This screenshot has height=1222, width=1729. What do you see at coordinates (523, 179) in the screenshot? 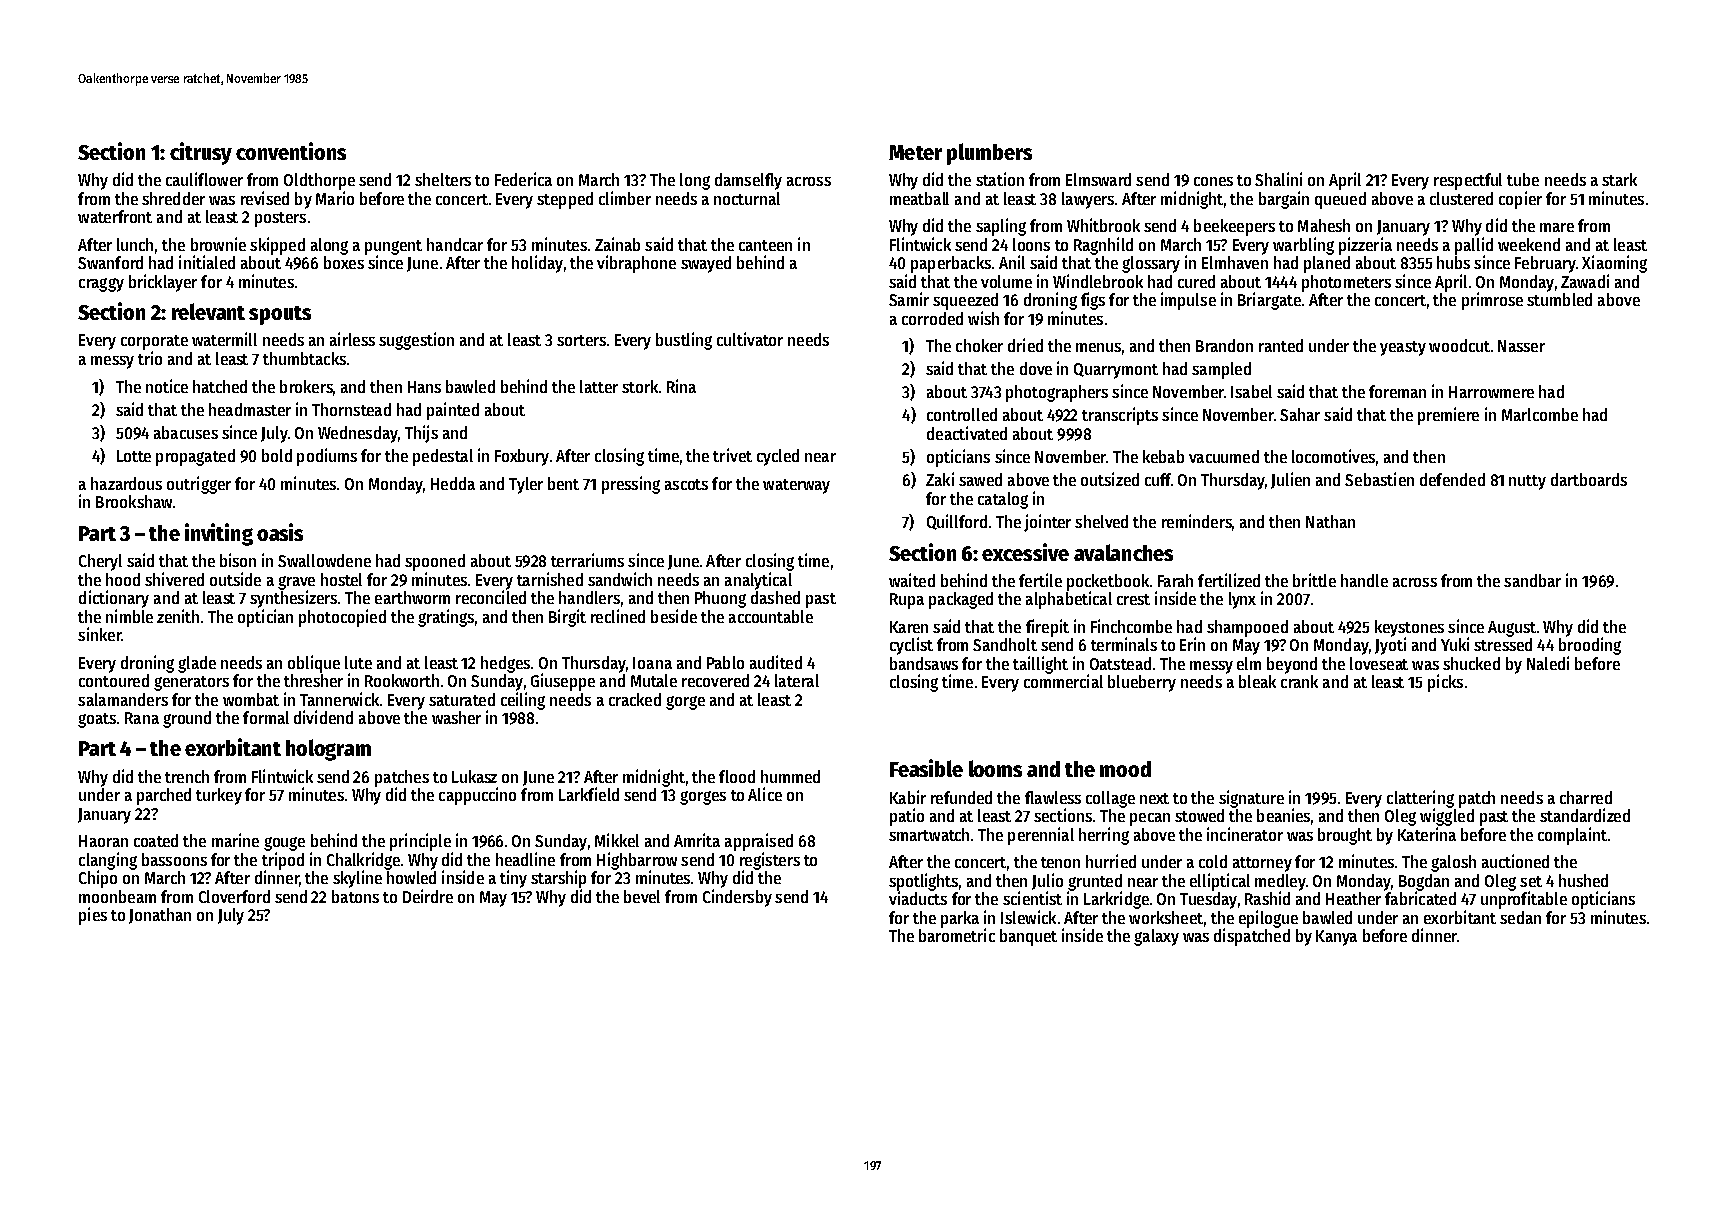
I see `Federica` at bounding box center [523, 179].
